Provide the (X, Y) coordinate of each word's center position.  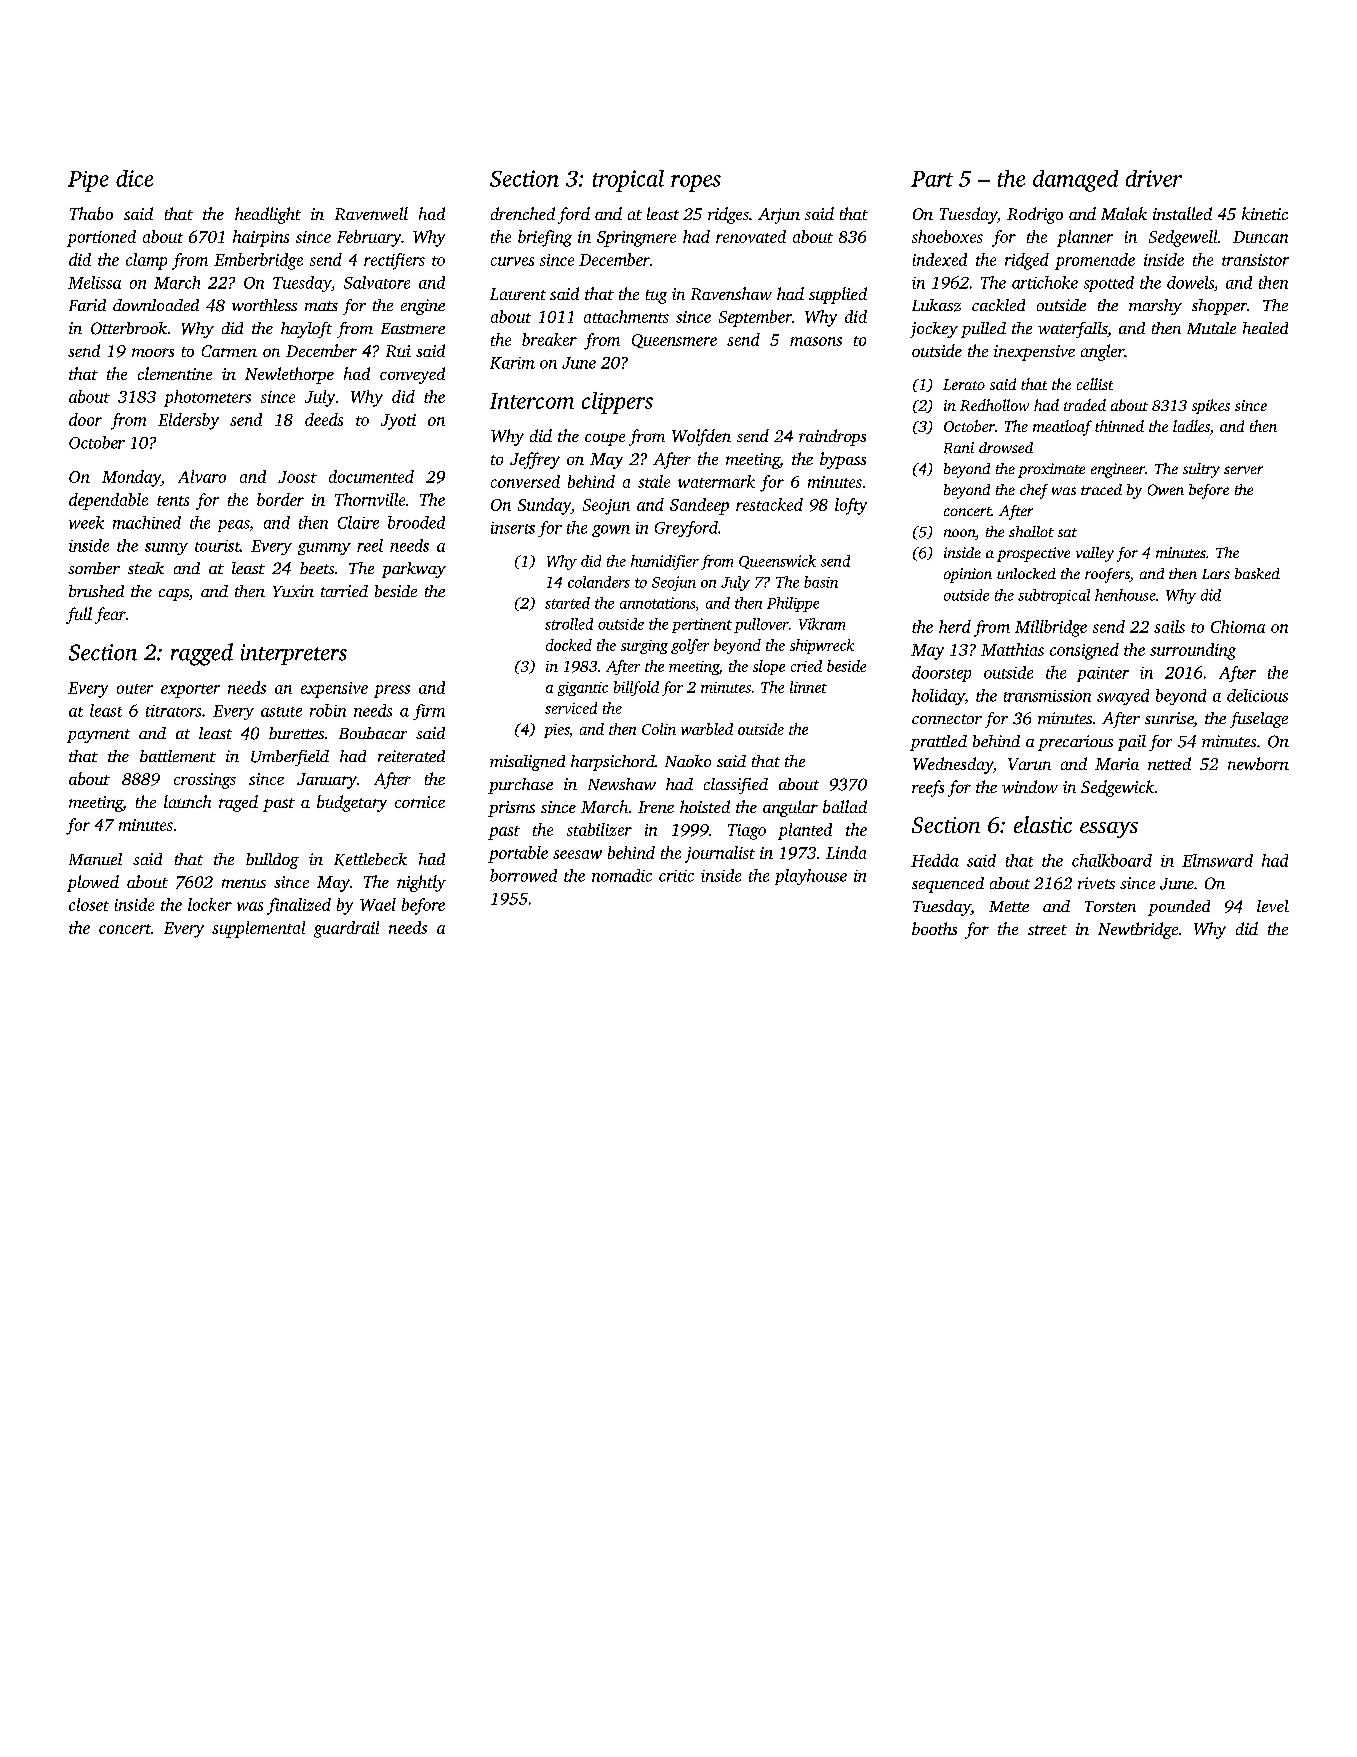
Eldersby (188, 421)
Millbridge (1051, 628)
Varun (1029, 764)
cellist (1095, 384)
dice (134, 178)
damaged (1075, 181)
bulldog (272, 861)
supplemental (258, 929)
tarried (344, 591)
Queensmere (674, 341)
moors (153, 352)
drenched (523, 213)
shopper (1219, 307)
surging (644, 647)
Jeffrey (535, 460)
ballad (845, 806)
